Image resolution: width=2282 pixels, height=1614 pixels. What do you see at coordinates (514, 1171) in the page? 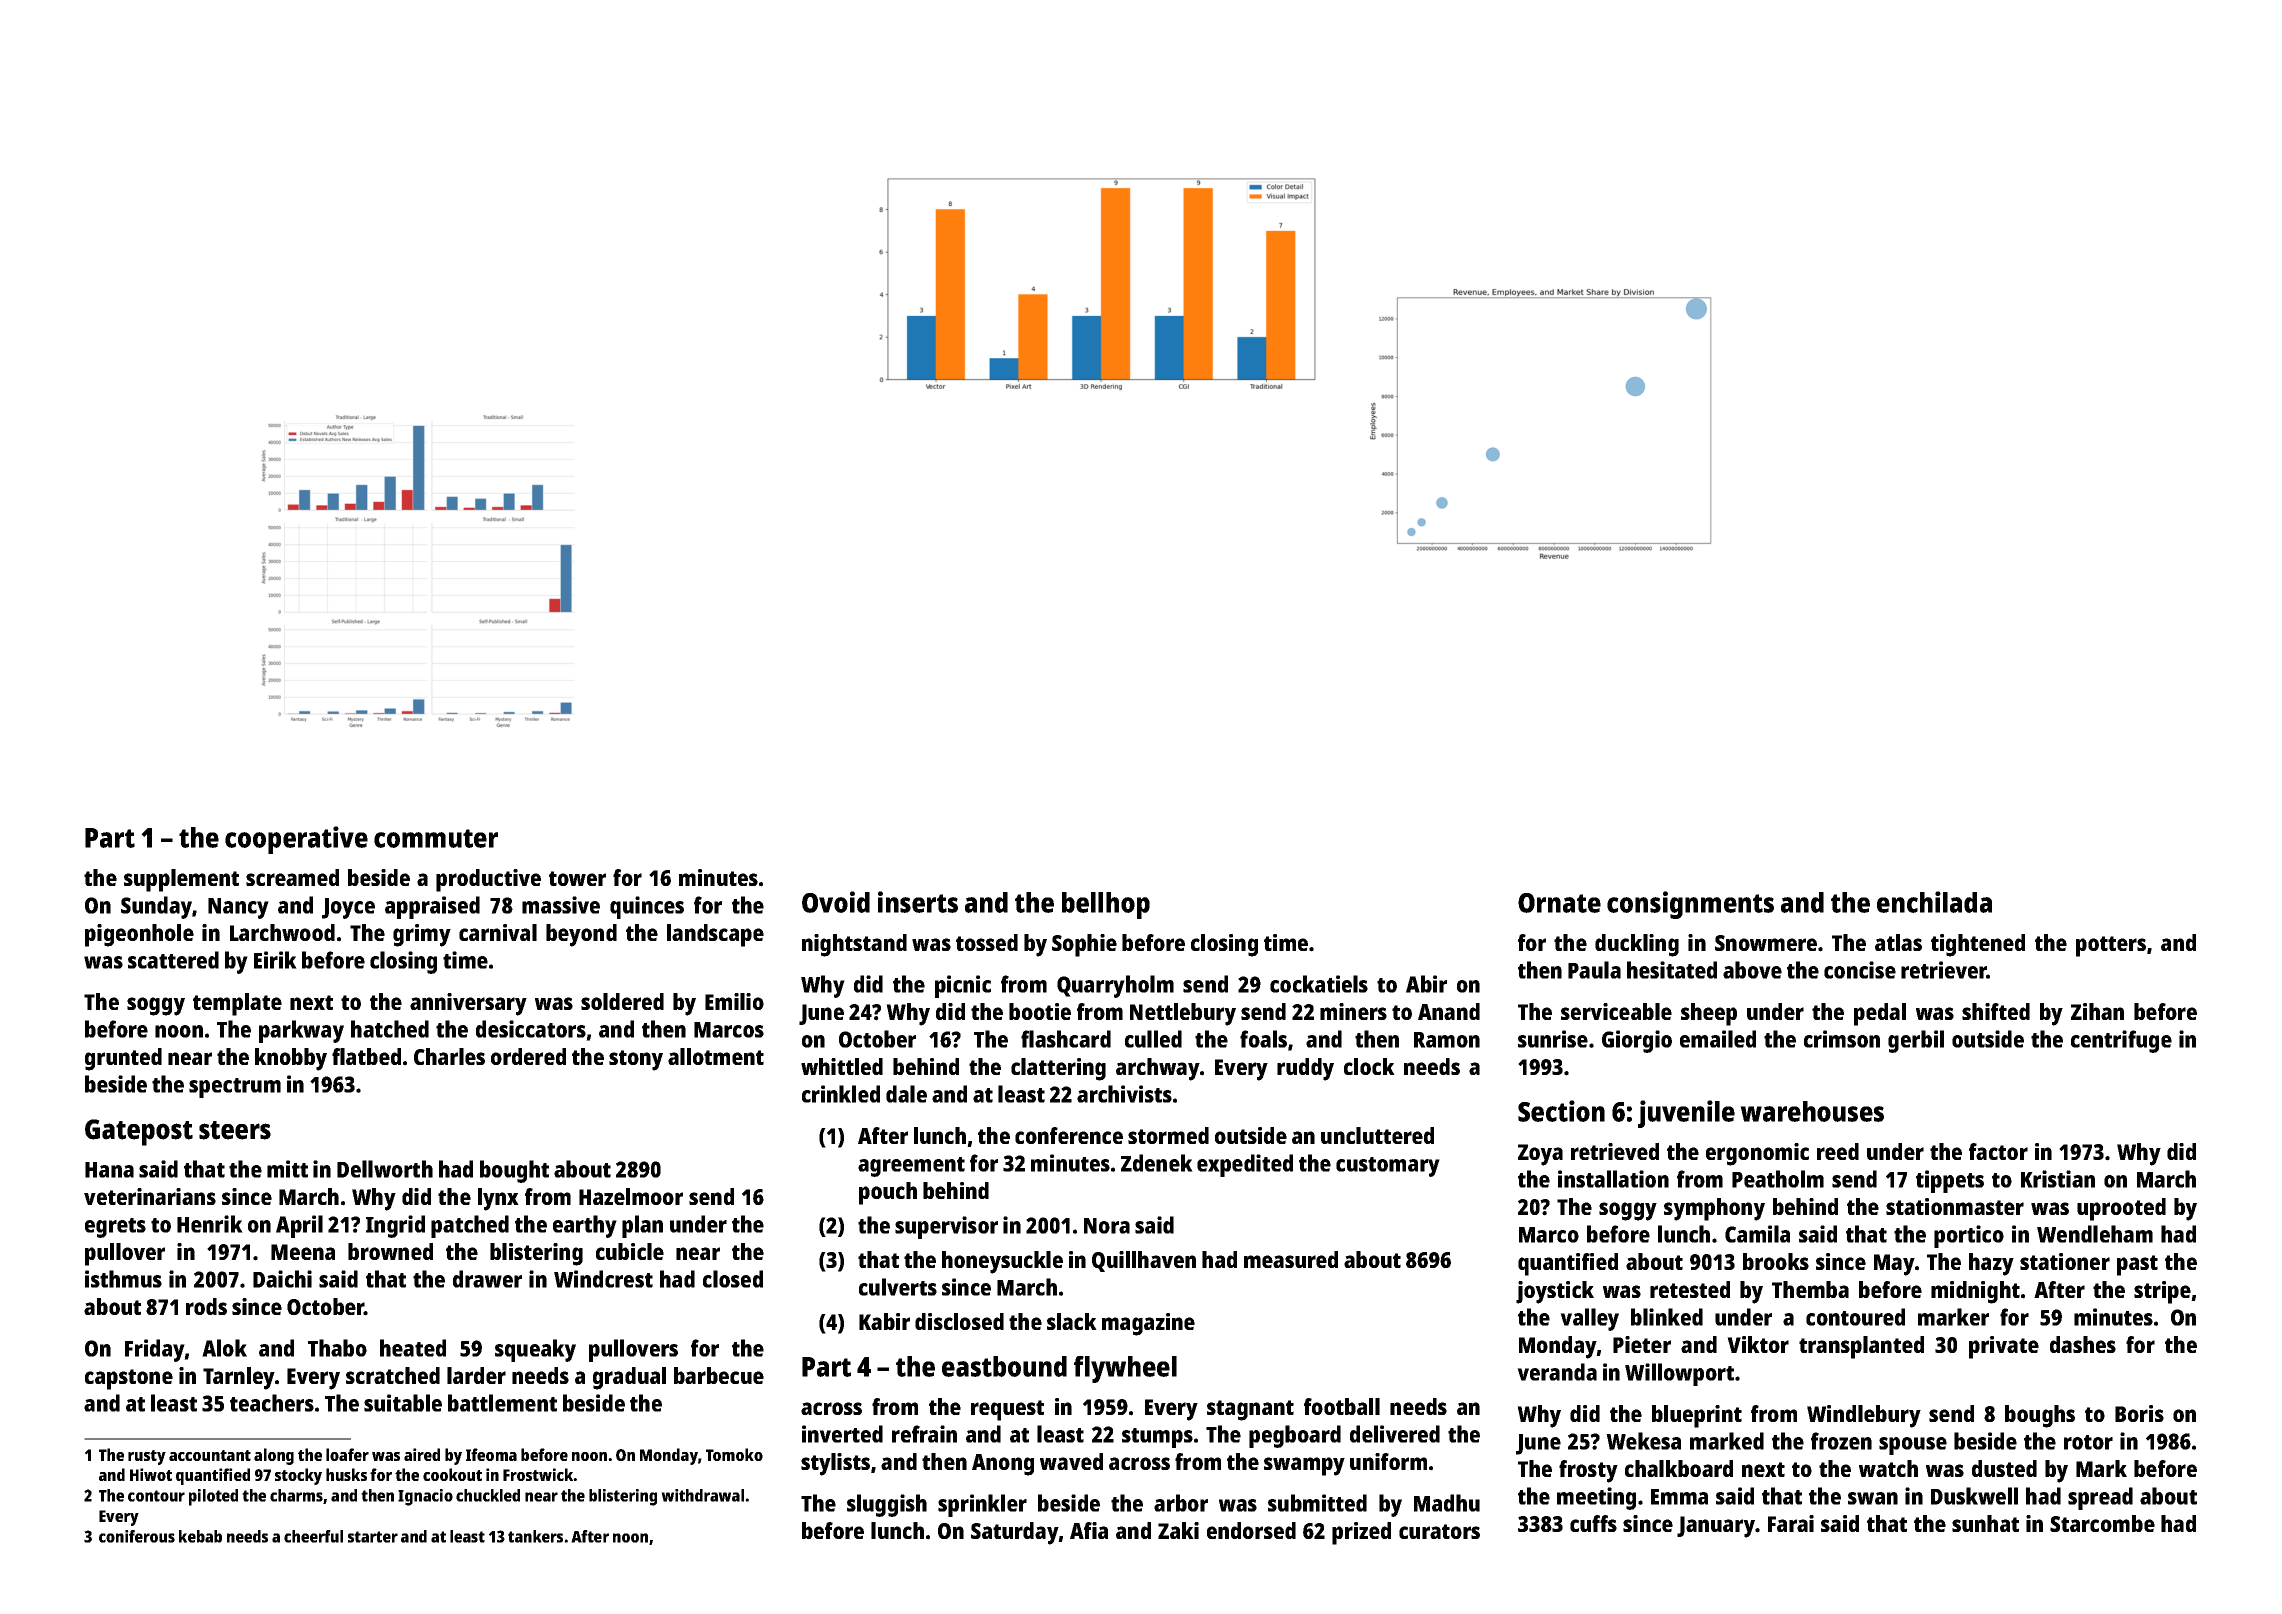
I see `bought` at bounding box center [514, 1171].
